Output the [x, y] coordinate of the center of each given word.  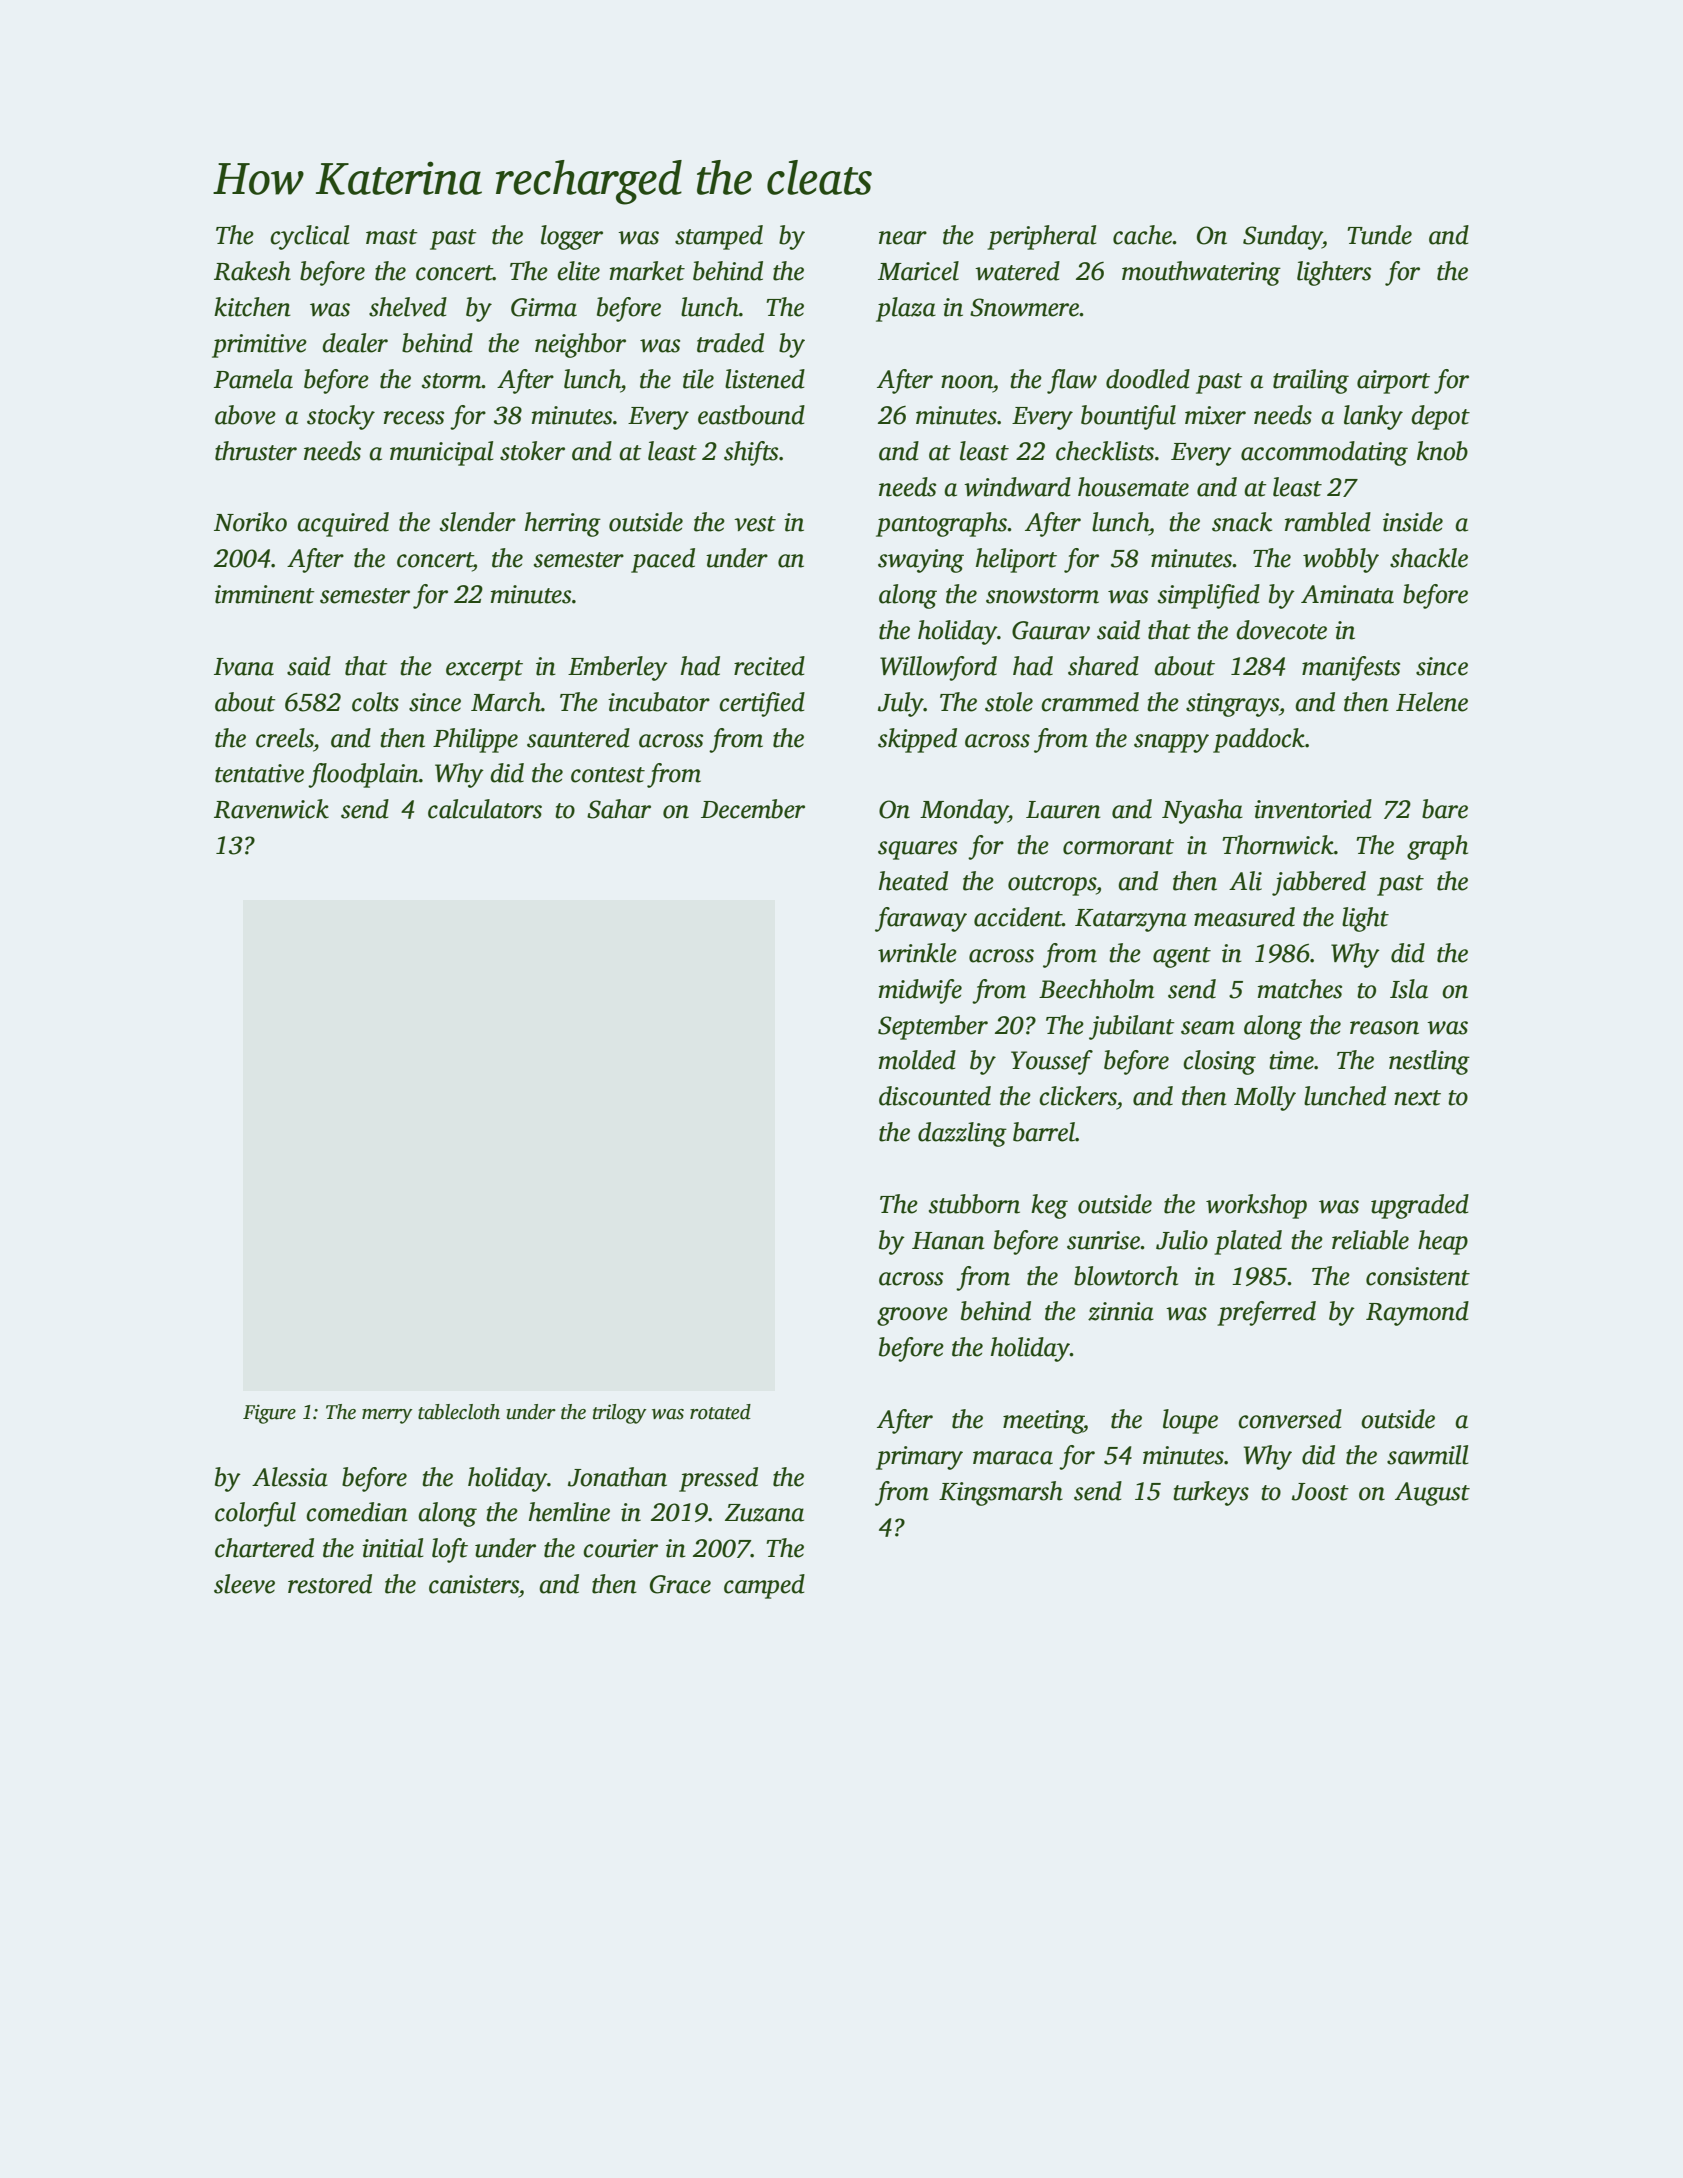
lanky [1373, 417]
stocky [341, 417]
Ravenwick [271, 809]
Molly [1265, 1098]
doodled [1148, 379]
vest [755, 524]
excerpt [484, 670]
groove [912, 1316]
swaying [921, 561]
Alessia [290, 1477]
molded [917, 1060]
